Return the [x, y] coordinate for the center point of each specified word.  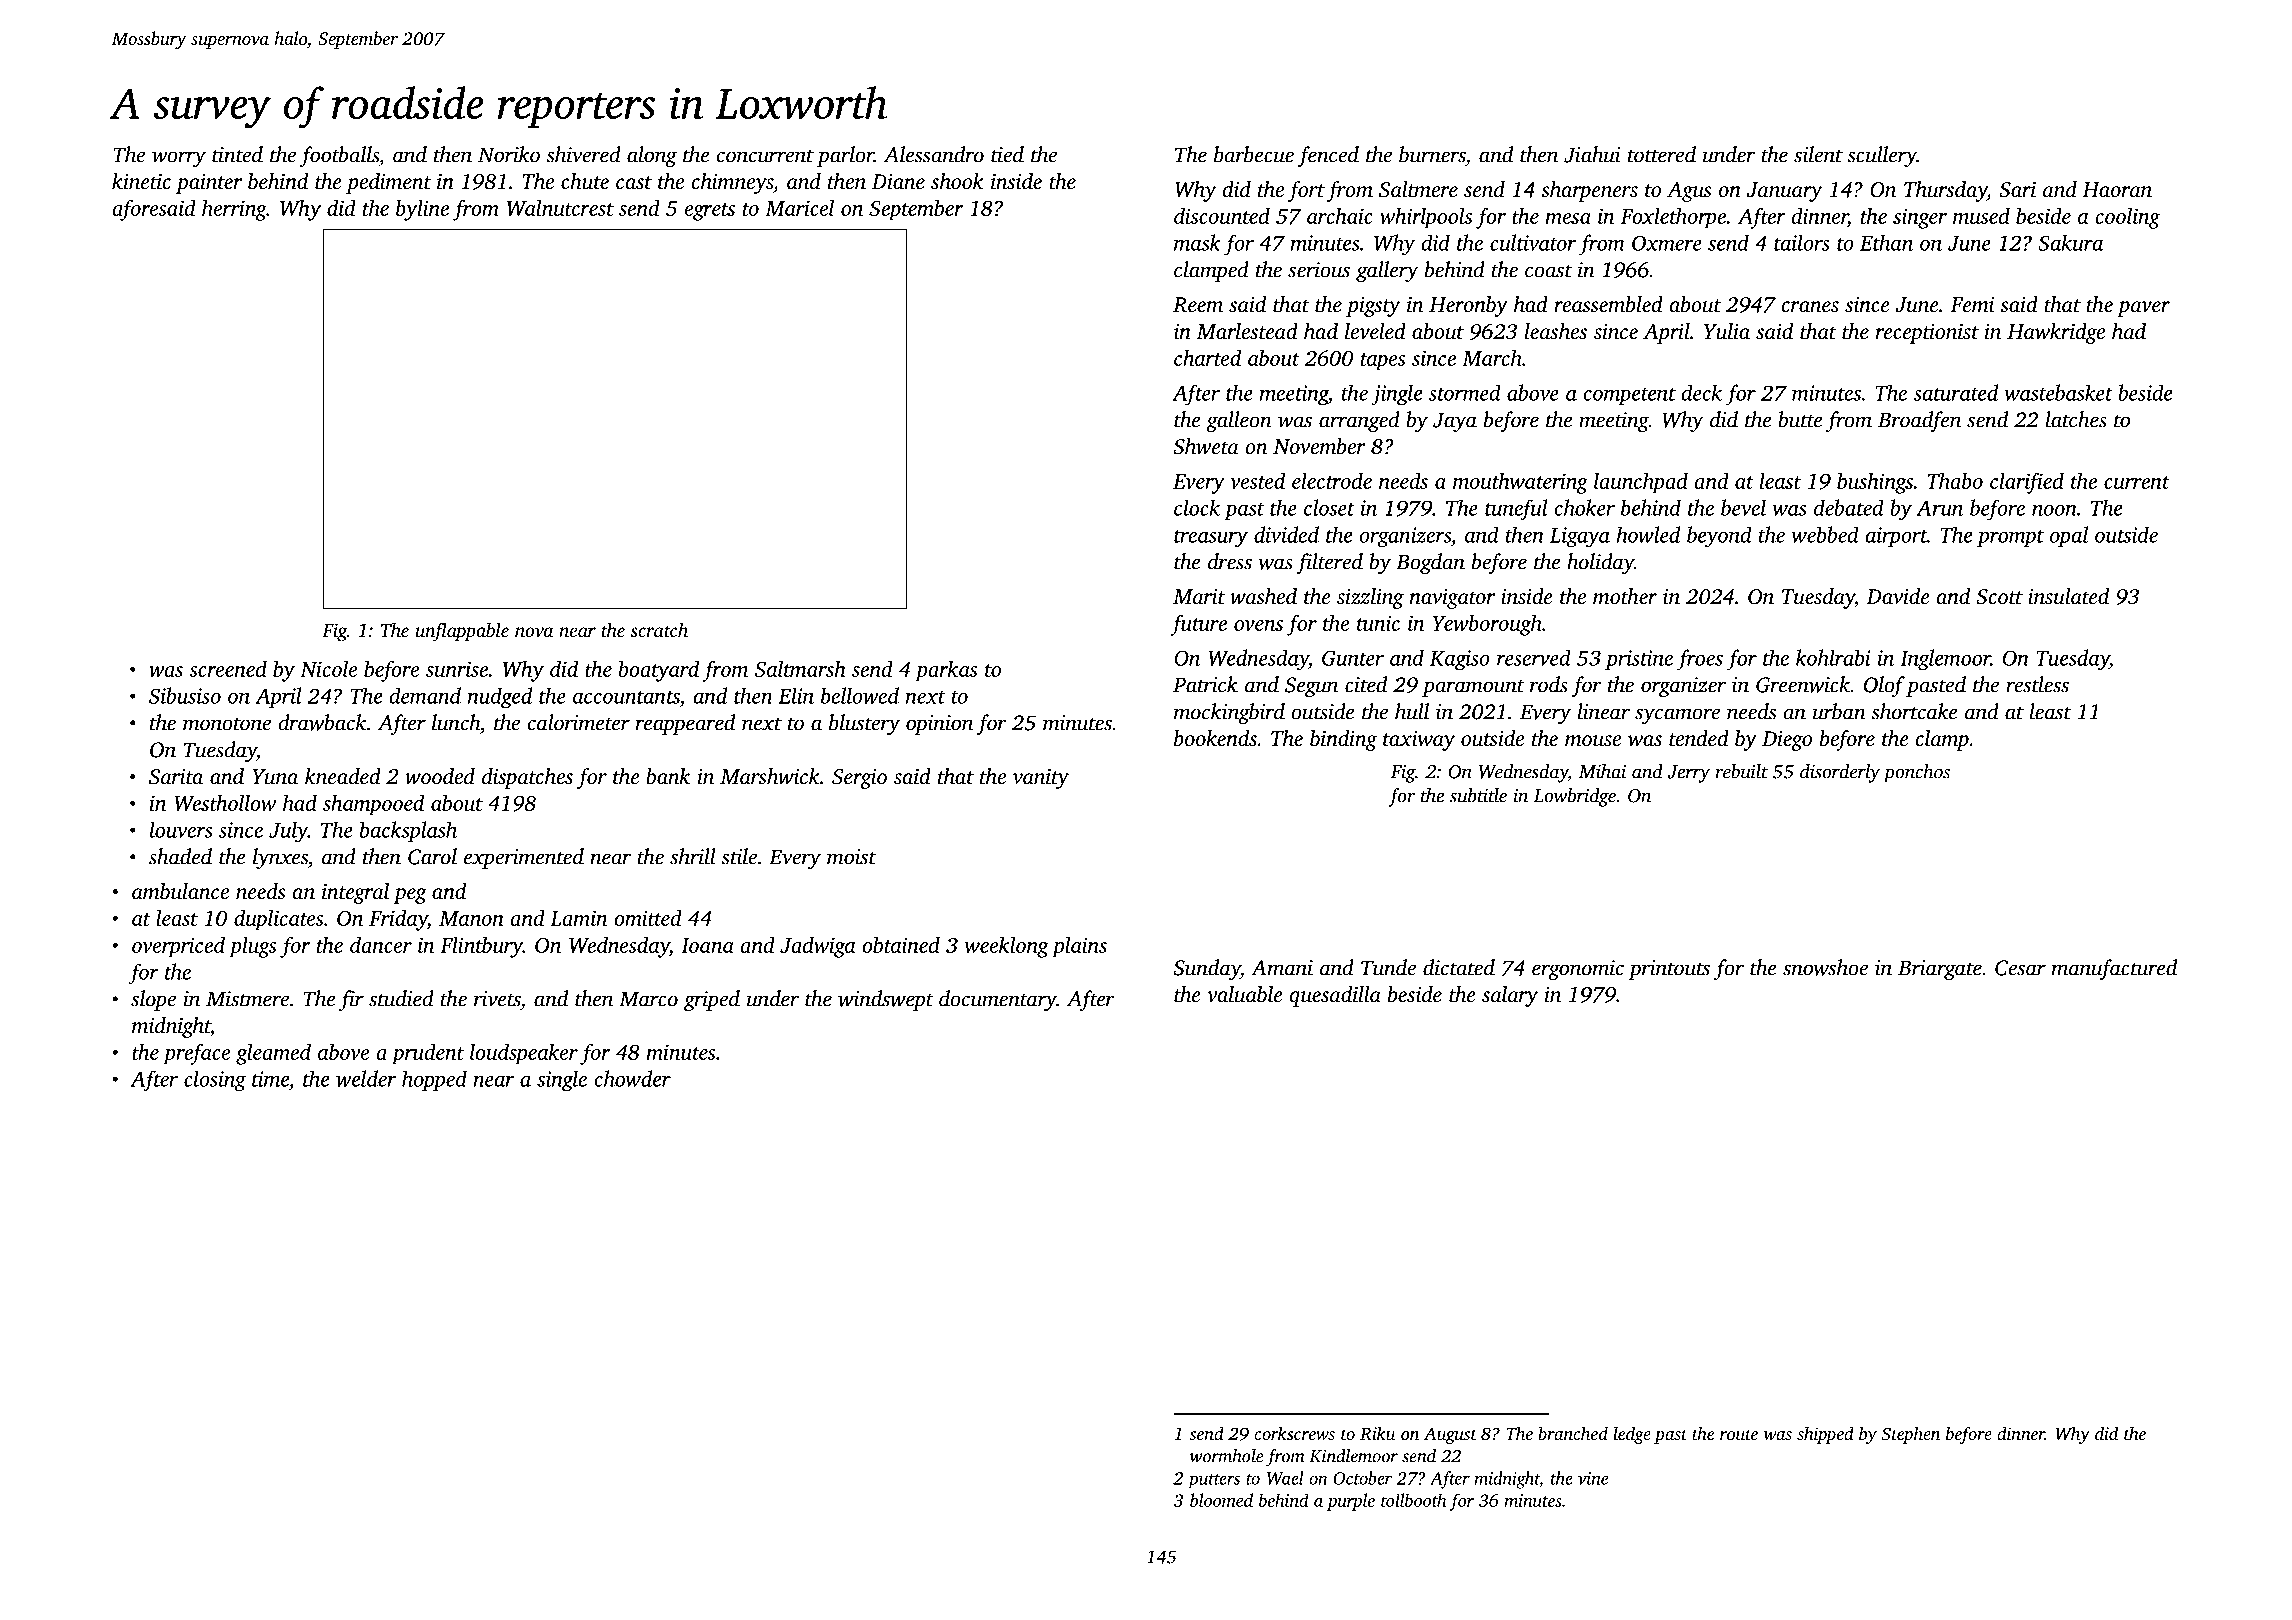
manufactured [2114, 969]
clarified [2027, 483]
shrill [693, 856]
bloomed [1221, 1500]
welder [366, 1078]
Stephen [1911, 1435]
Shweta [1206, 446]
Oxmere [1667, 243]
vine [1593, 1478]
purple [1351, 1502]
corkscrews [1294, 1433]
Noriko [509, 154]
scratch [659, 629]
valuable [1245, 994]
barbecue [1254, 154]
